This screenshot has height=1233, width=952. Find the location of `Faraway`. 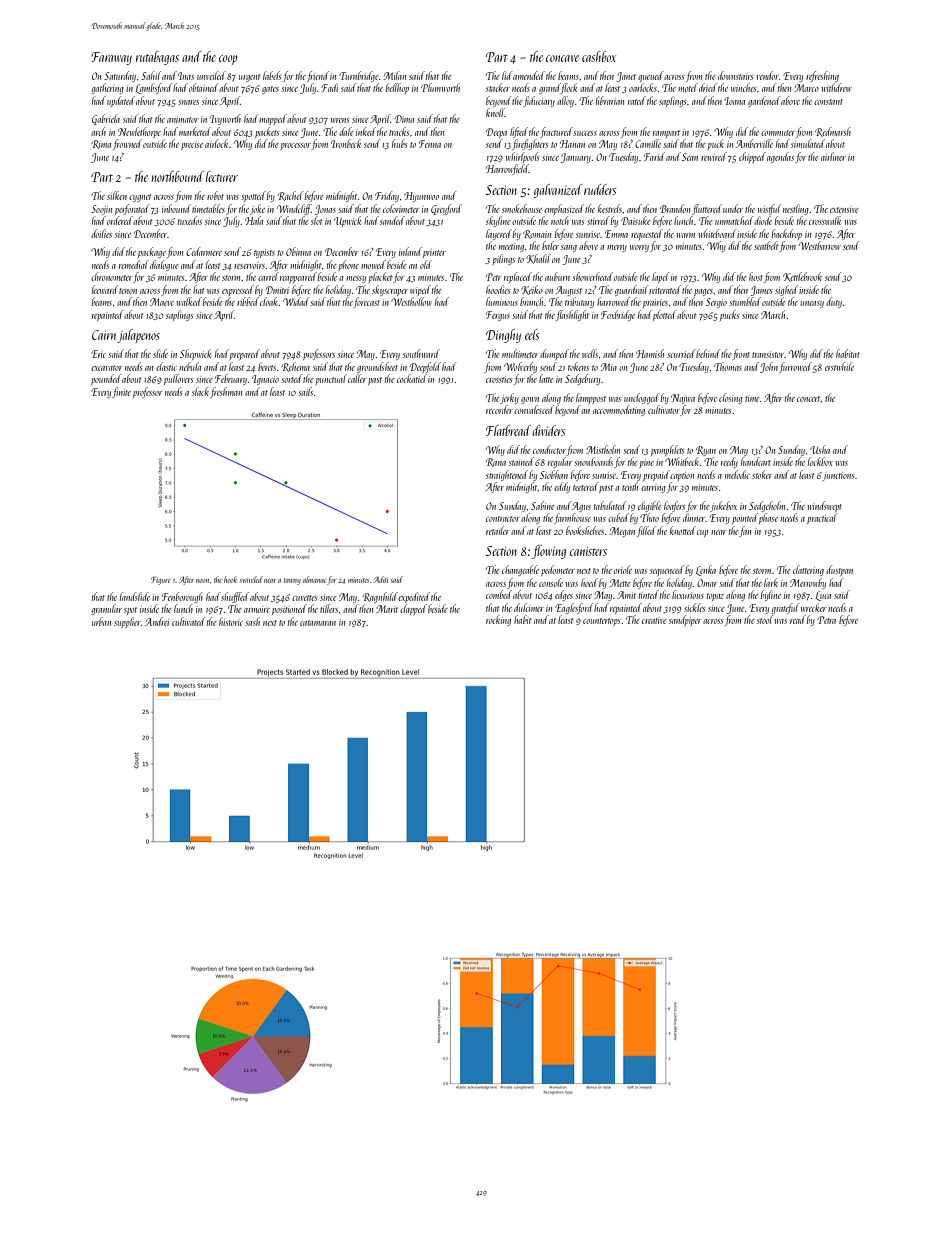

Faraway is located at coordinates (111, 58).
